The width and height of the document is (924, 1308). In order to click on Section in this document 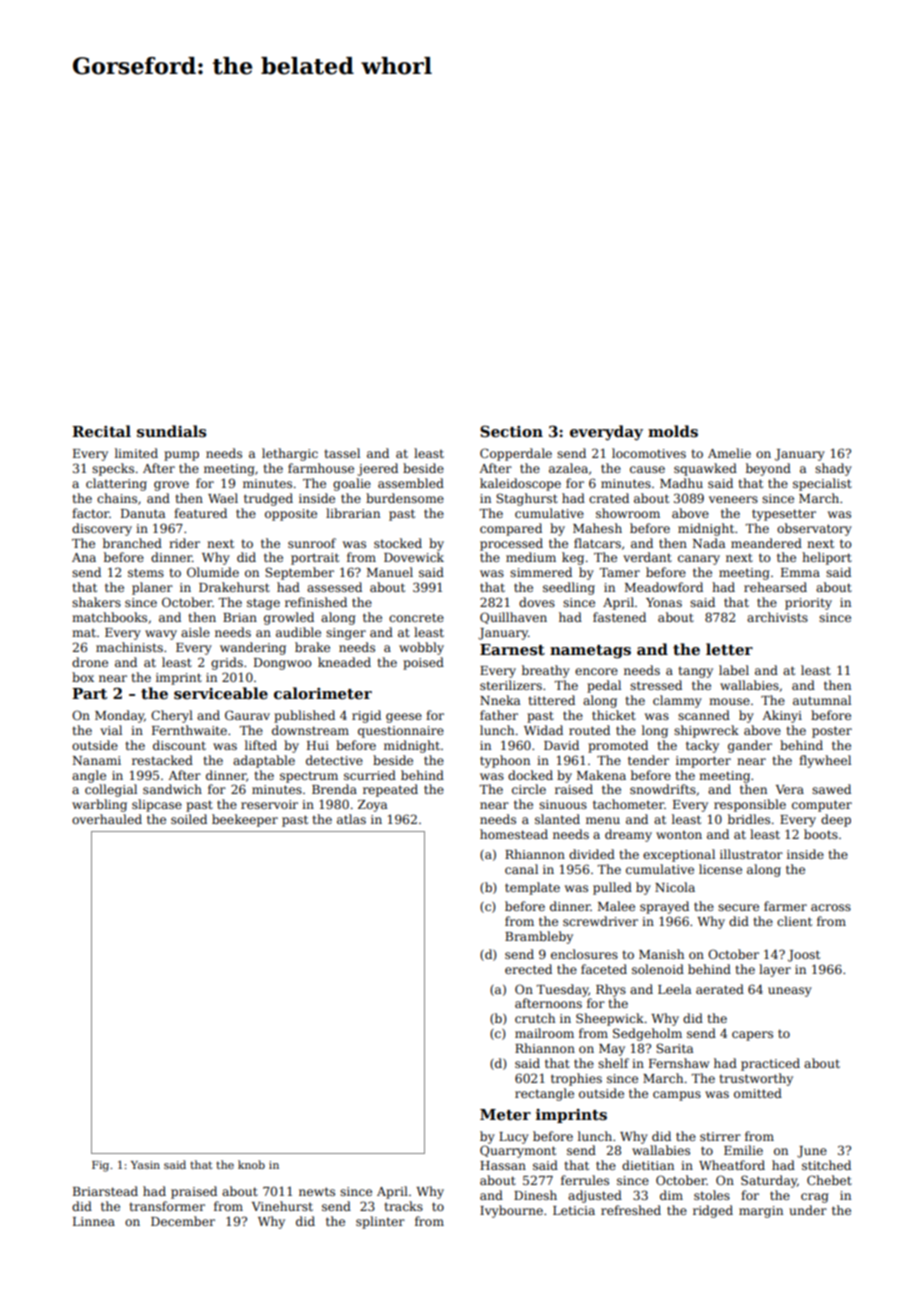, I will do `click(511, 431)`.
